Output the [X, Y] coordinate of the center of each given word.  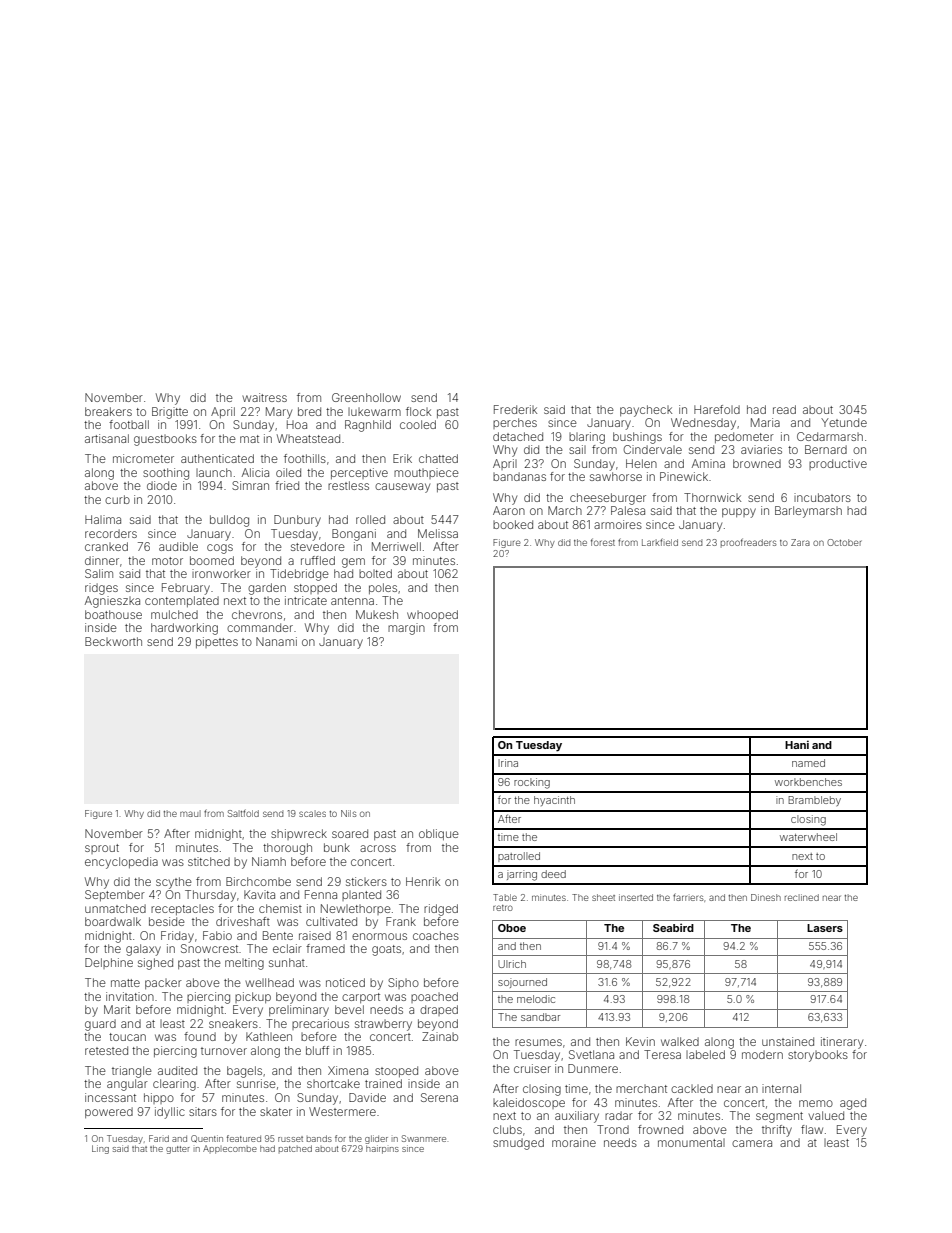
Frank [401, 921]
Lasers [825, 928]
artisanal [107, 438]
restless [348, 485]
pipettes [217, 642]
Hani [797, 744]
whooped [432, 615]
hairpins [382, 1149]
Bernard [826, 449]
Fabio [217, 935]
